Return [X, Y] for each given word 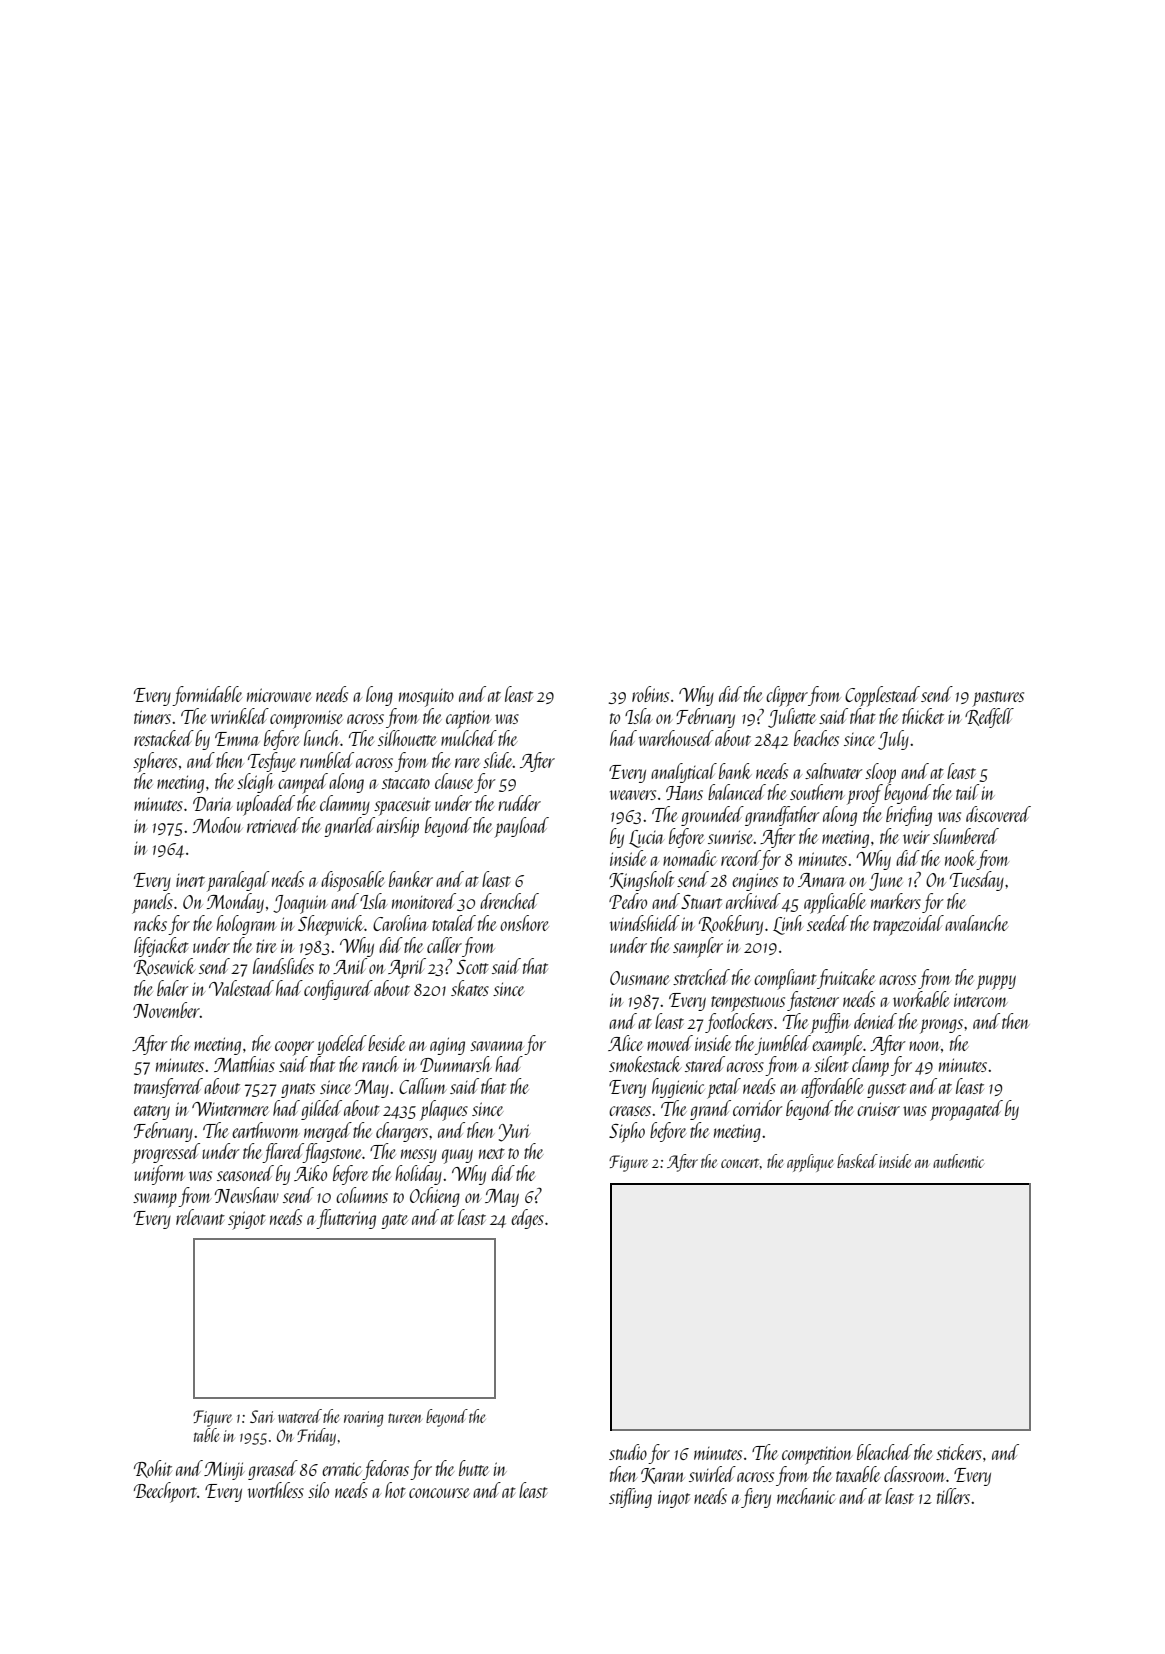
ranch [380, 1064]
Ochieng [435, 1197]
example [837, 1045]
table [207, 1435]
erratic [342, 1469]
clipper [787, 696]
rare [467, 763]
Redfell [989, 718]
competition [817, 1455]
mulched [469, 738]
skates [470, 988]
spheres [155, 762]
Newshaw [246, 1195]
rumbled [327, 760]
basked [857, 1161]
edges [527, 1219]
